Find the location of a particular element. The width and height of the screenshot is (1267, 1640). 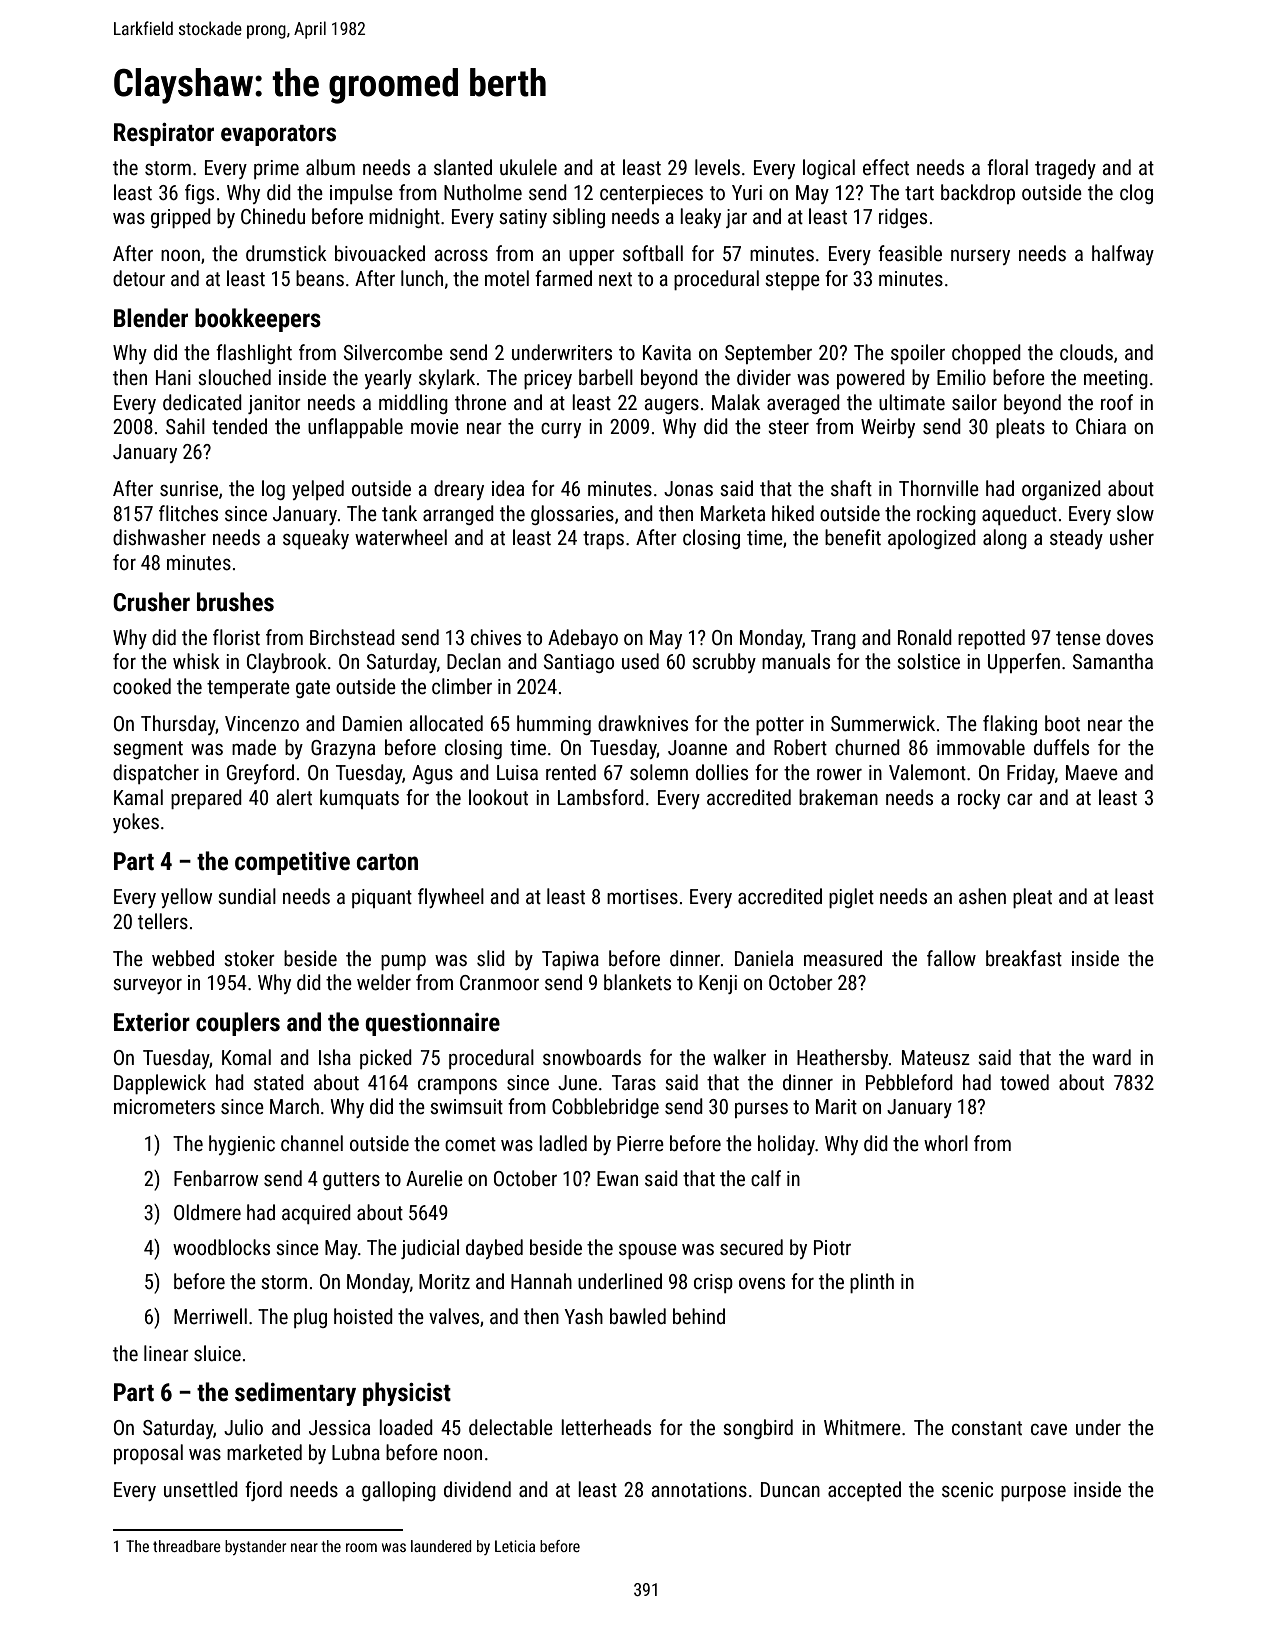

evaporators is located at coordinates (278, 135).
